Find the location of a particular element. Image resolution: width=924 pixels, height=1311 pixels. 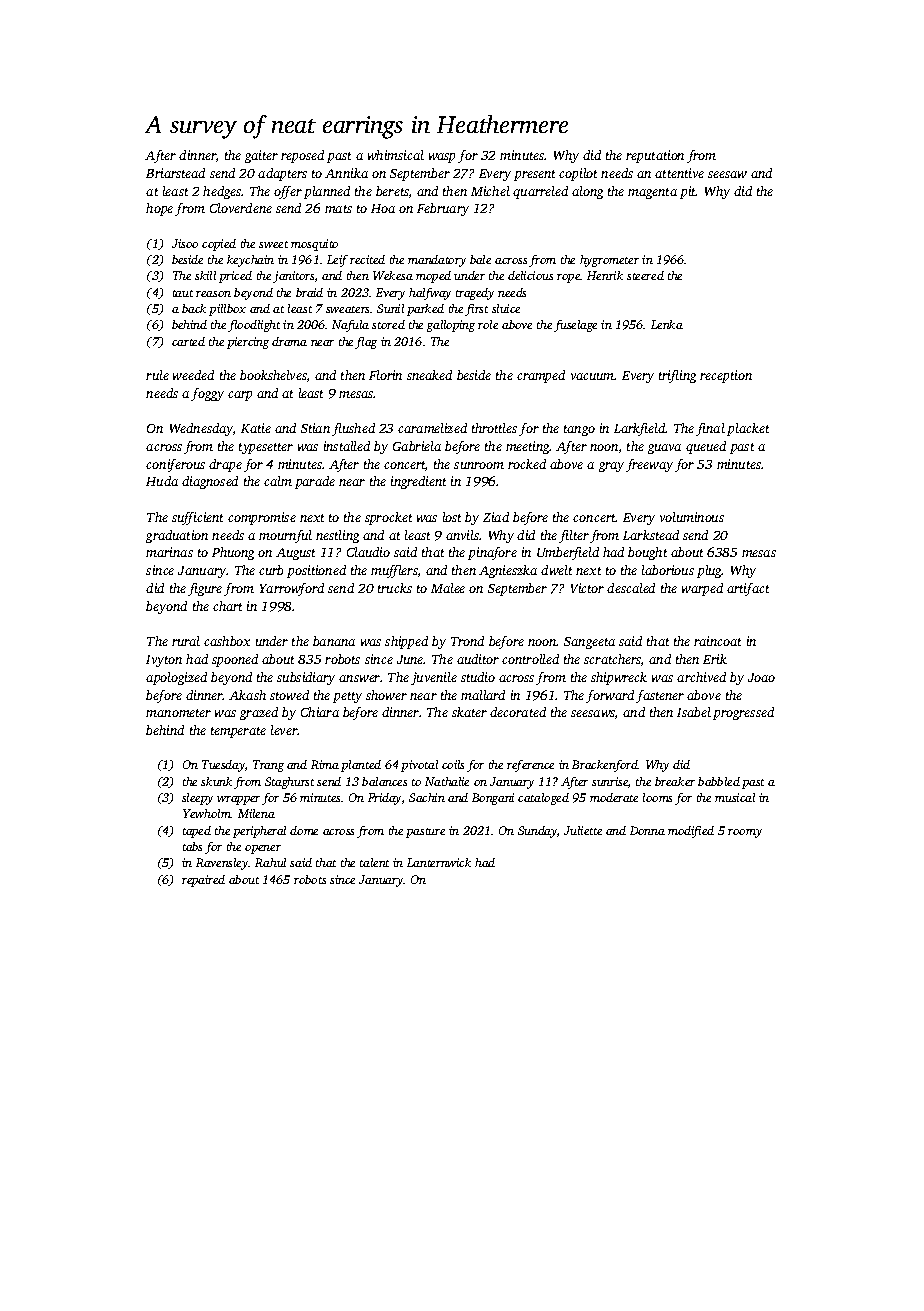

marinas is located at coordinates (169, 552).
